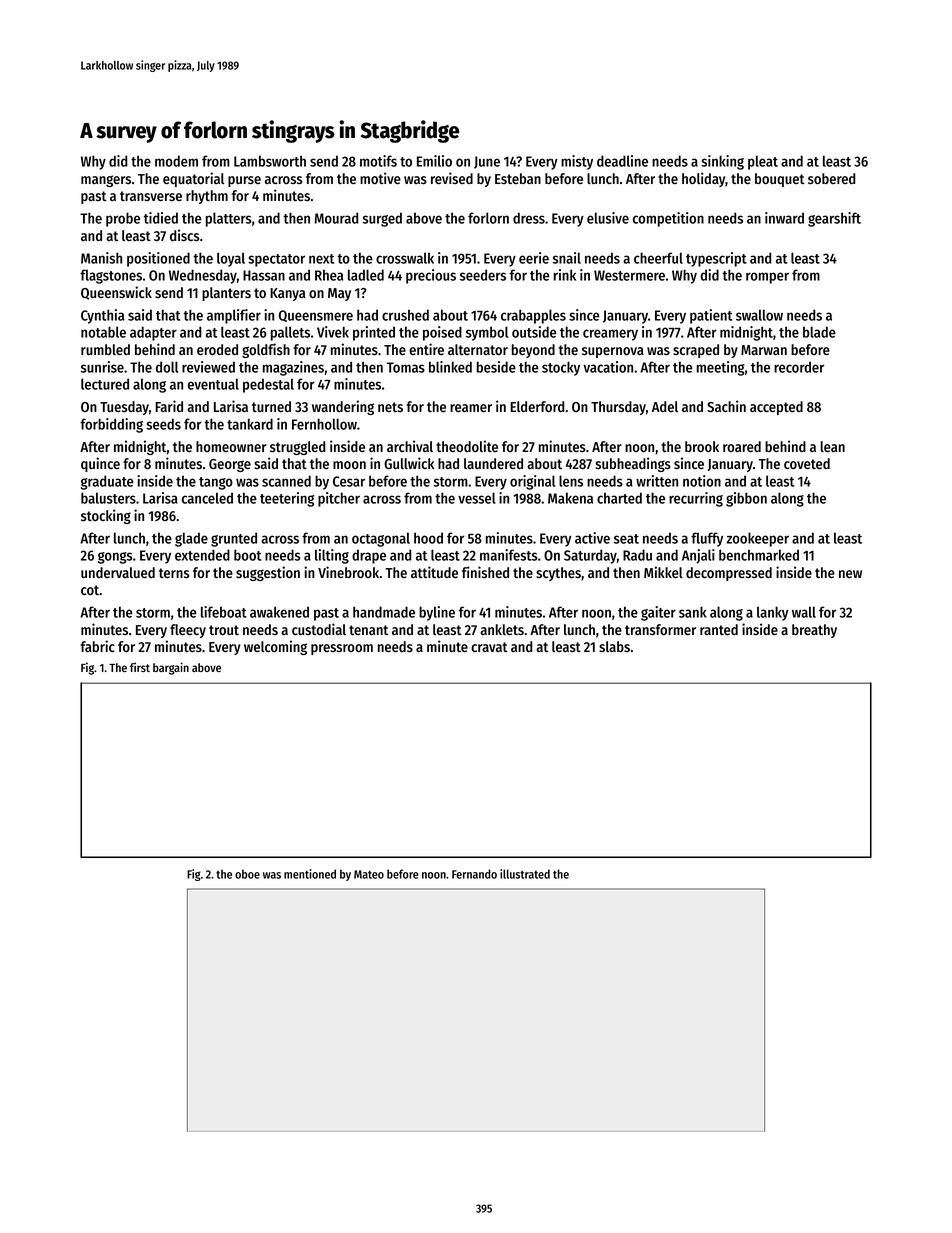  Describe the element at coordinates (721, 368) in the document. I see `meeting` at that location.
